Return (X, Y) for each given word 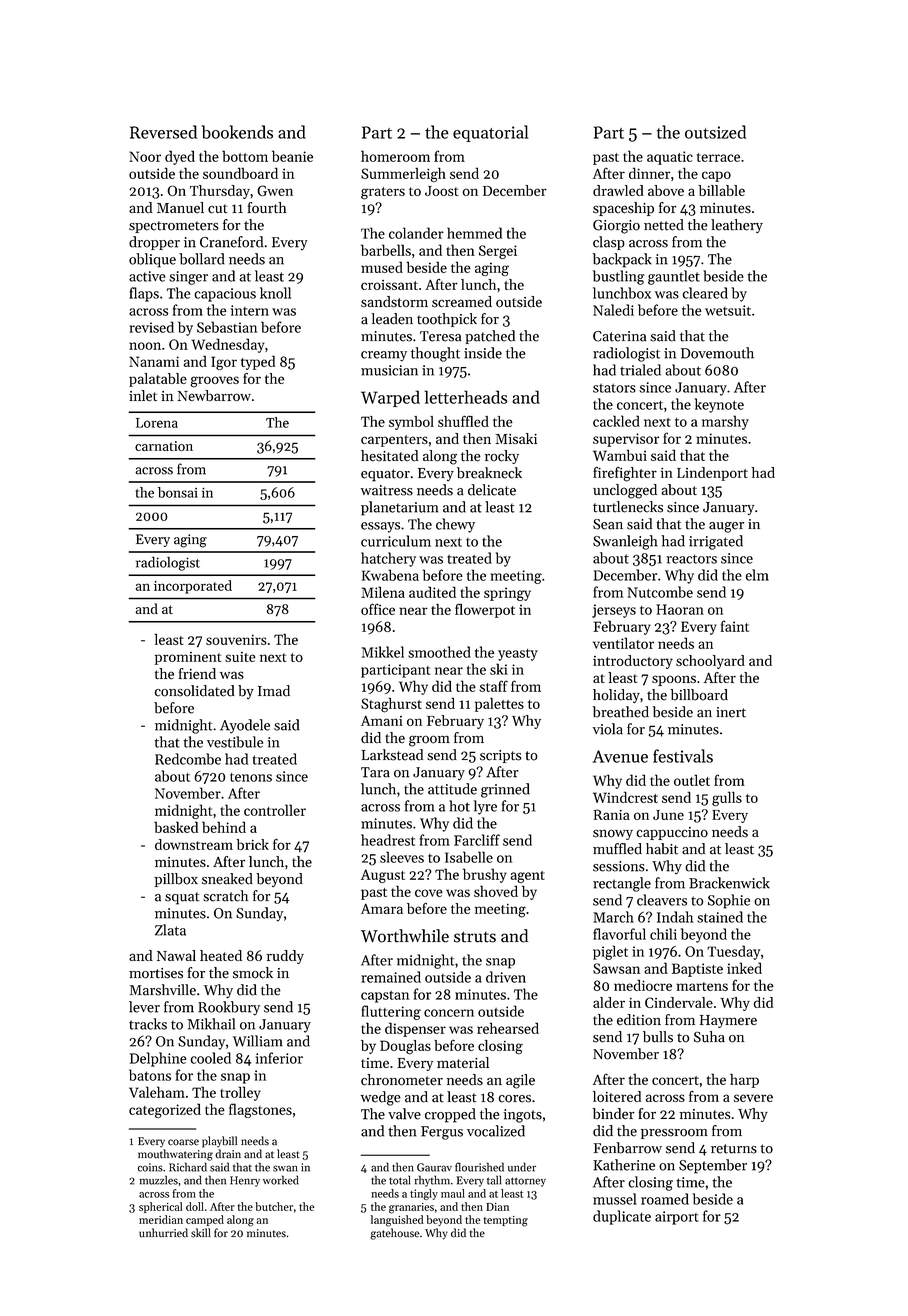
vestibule (235, 742)
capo (716, 176)
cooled (211, 1058)
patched (490, 337)
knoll (275, 293)
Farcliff (477, 840)
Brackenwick (729, 883)
